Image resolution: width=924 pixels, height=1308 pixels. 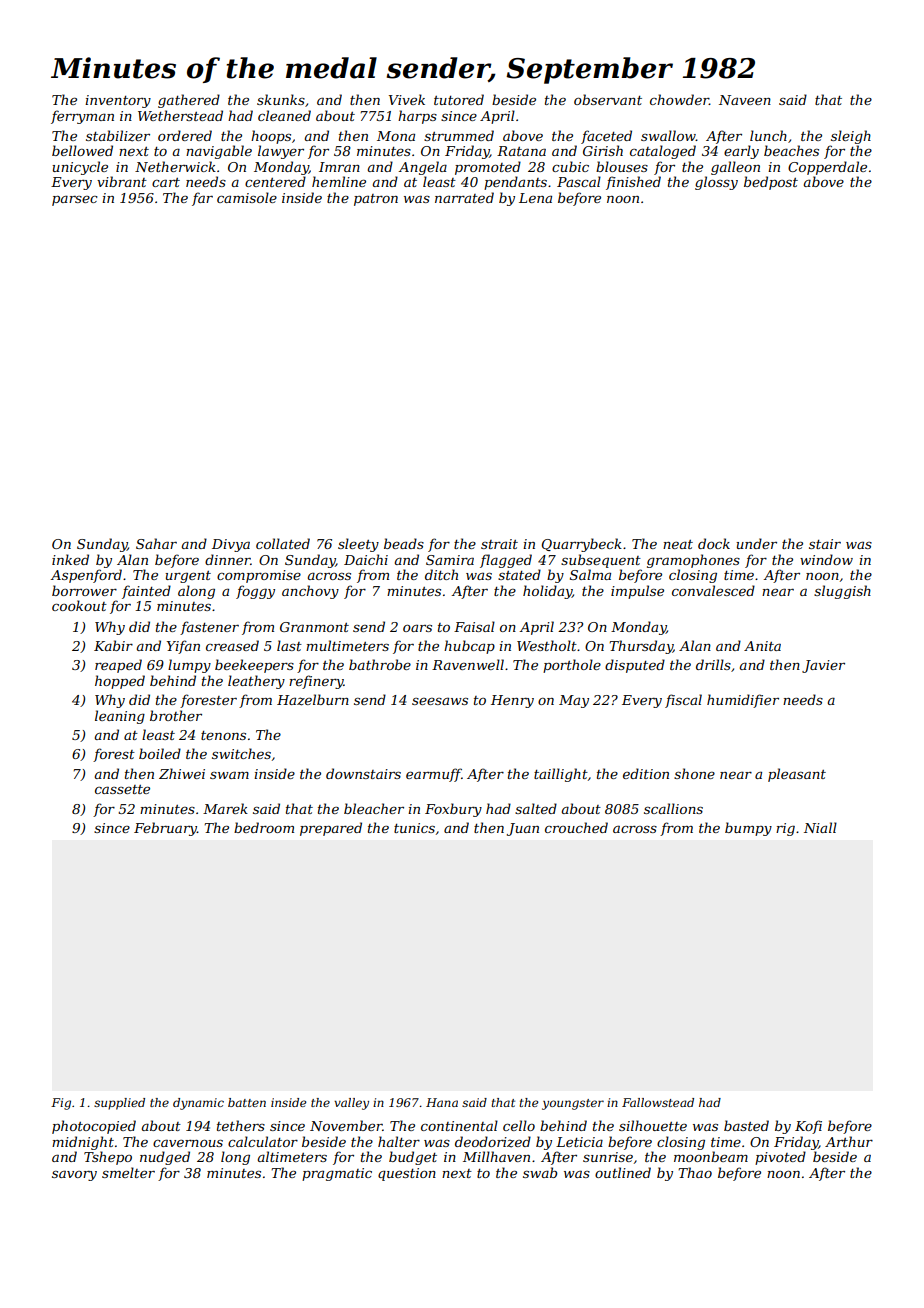 I want to click on narrated, so click(x=464, y=197).
